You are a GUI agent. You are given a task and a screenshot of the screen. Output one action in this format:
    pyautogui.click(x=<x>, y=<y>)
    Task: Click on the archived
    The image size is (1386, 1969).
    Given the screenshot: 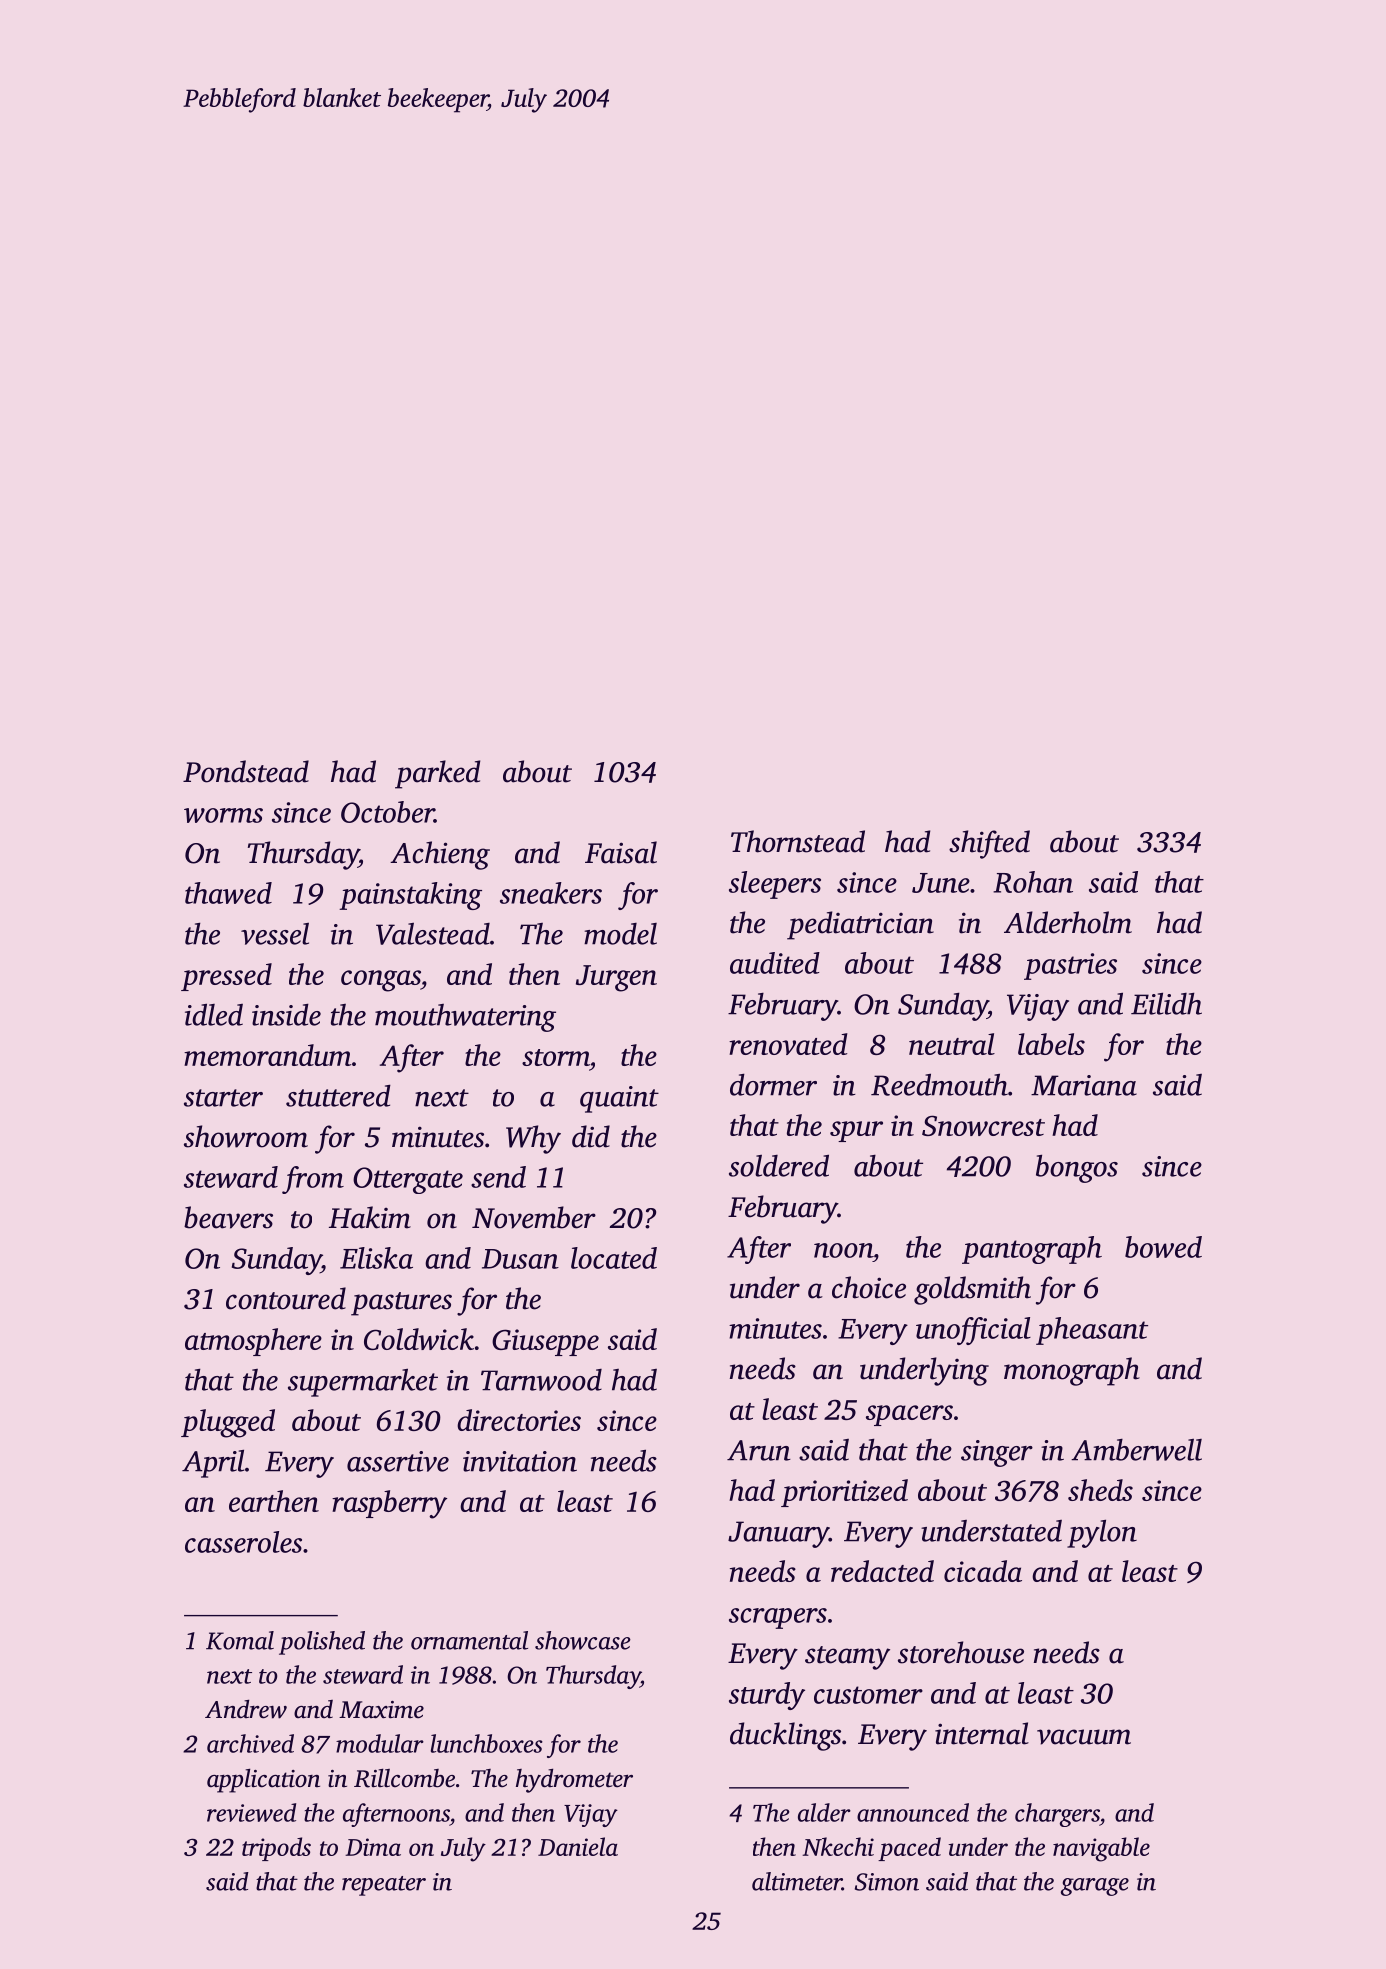 What is the action you would take?
    pyautogui.click(x=250, y=1743)
